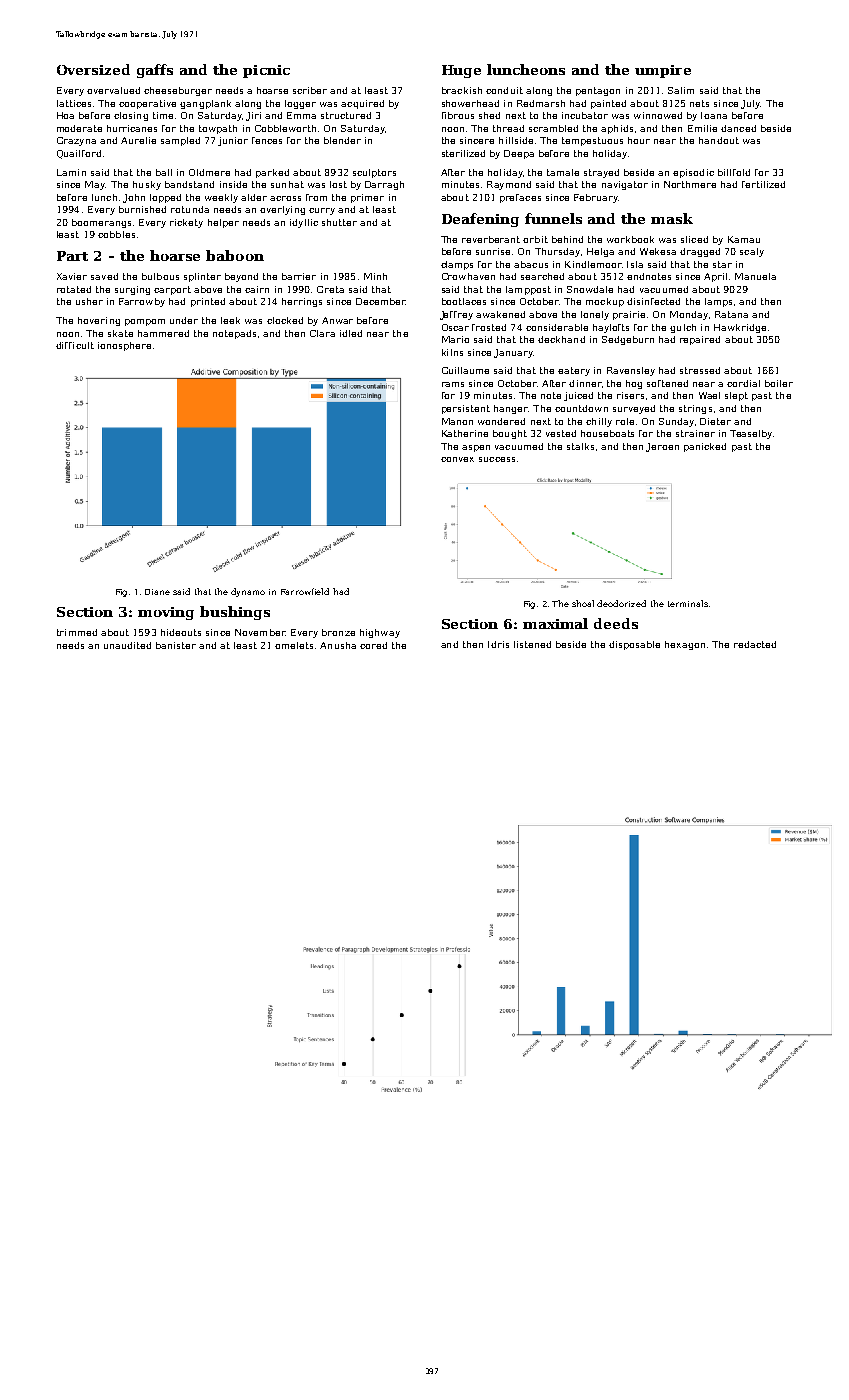 The image size is (849, 1400). What do you see at coordinates (744, 239) in the screenshot?
I see `Kamau` at bounding box center [744, 239].
